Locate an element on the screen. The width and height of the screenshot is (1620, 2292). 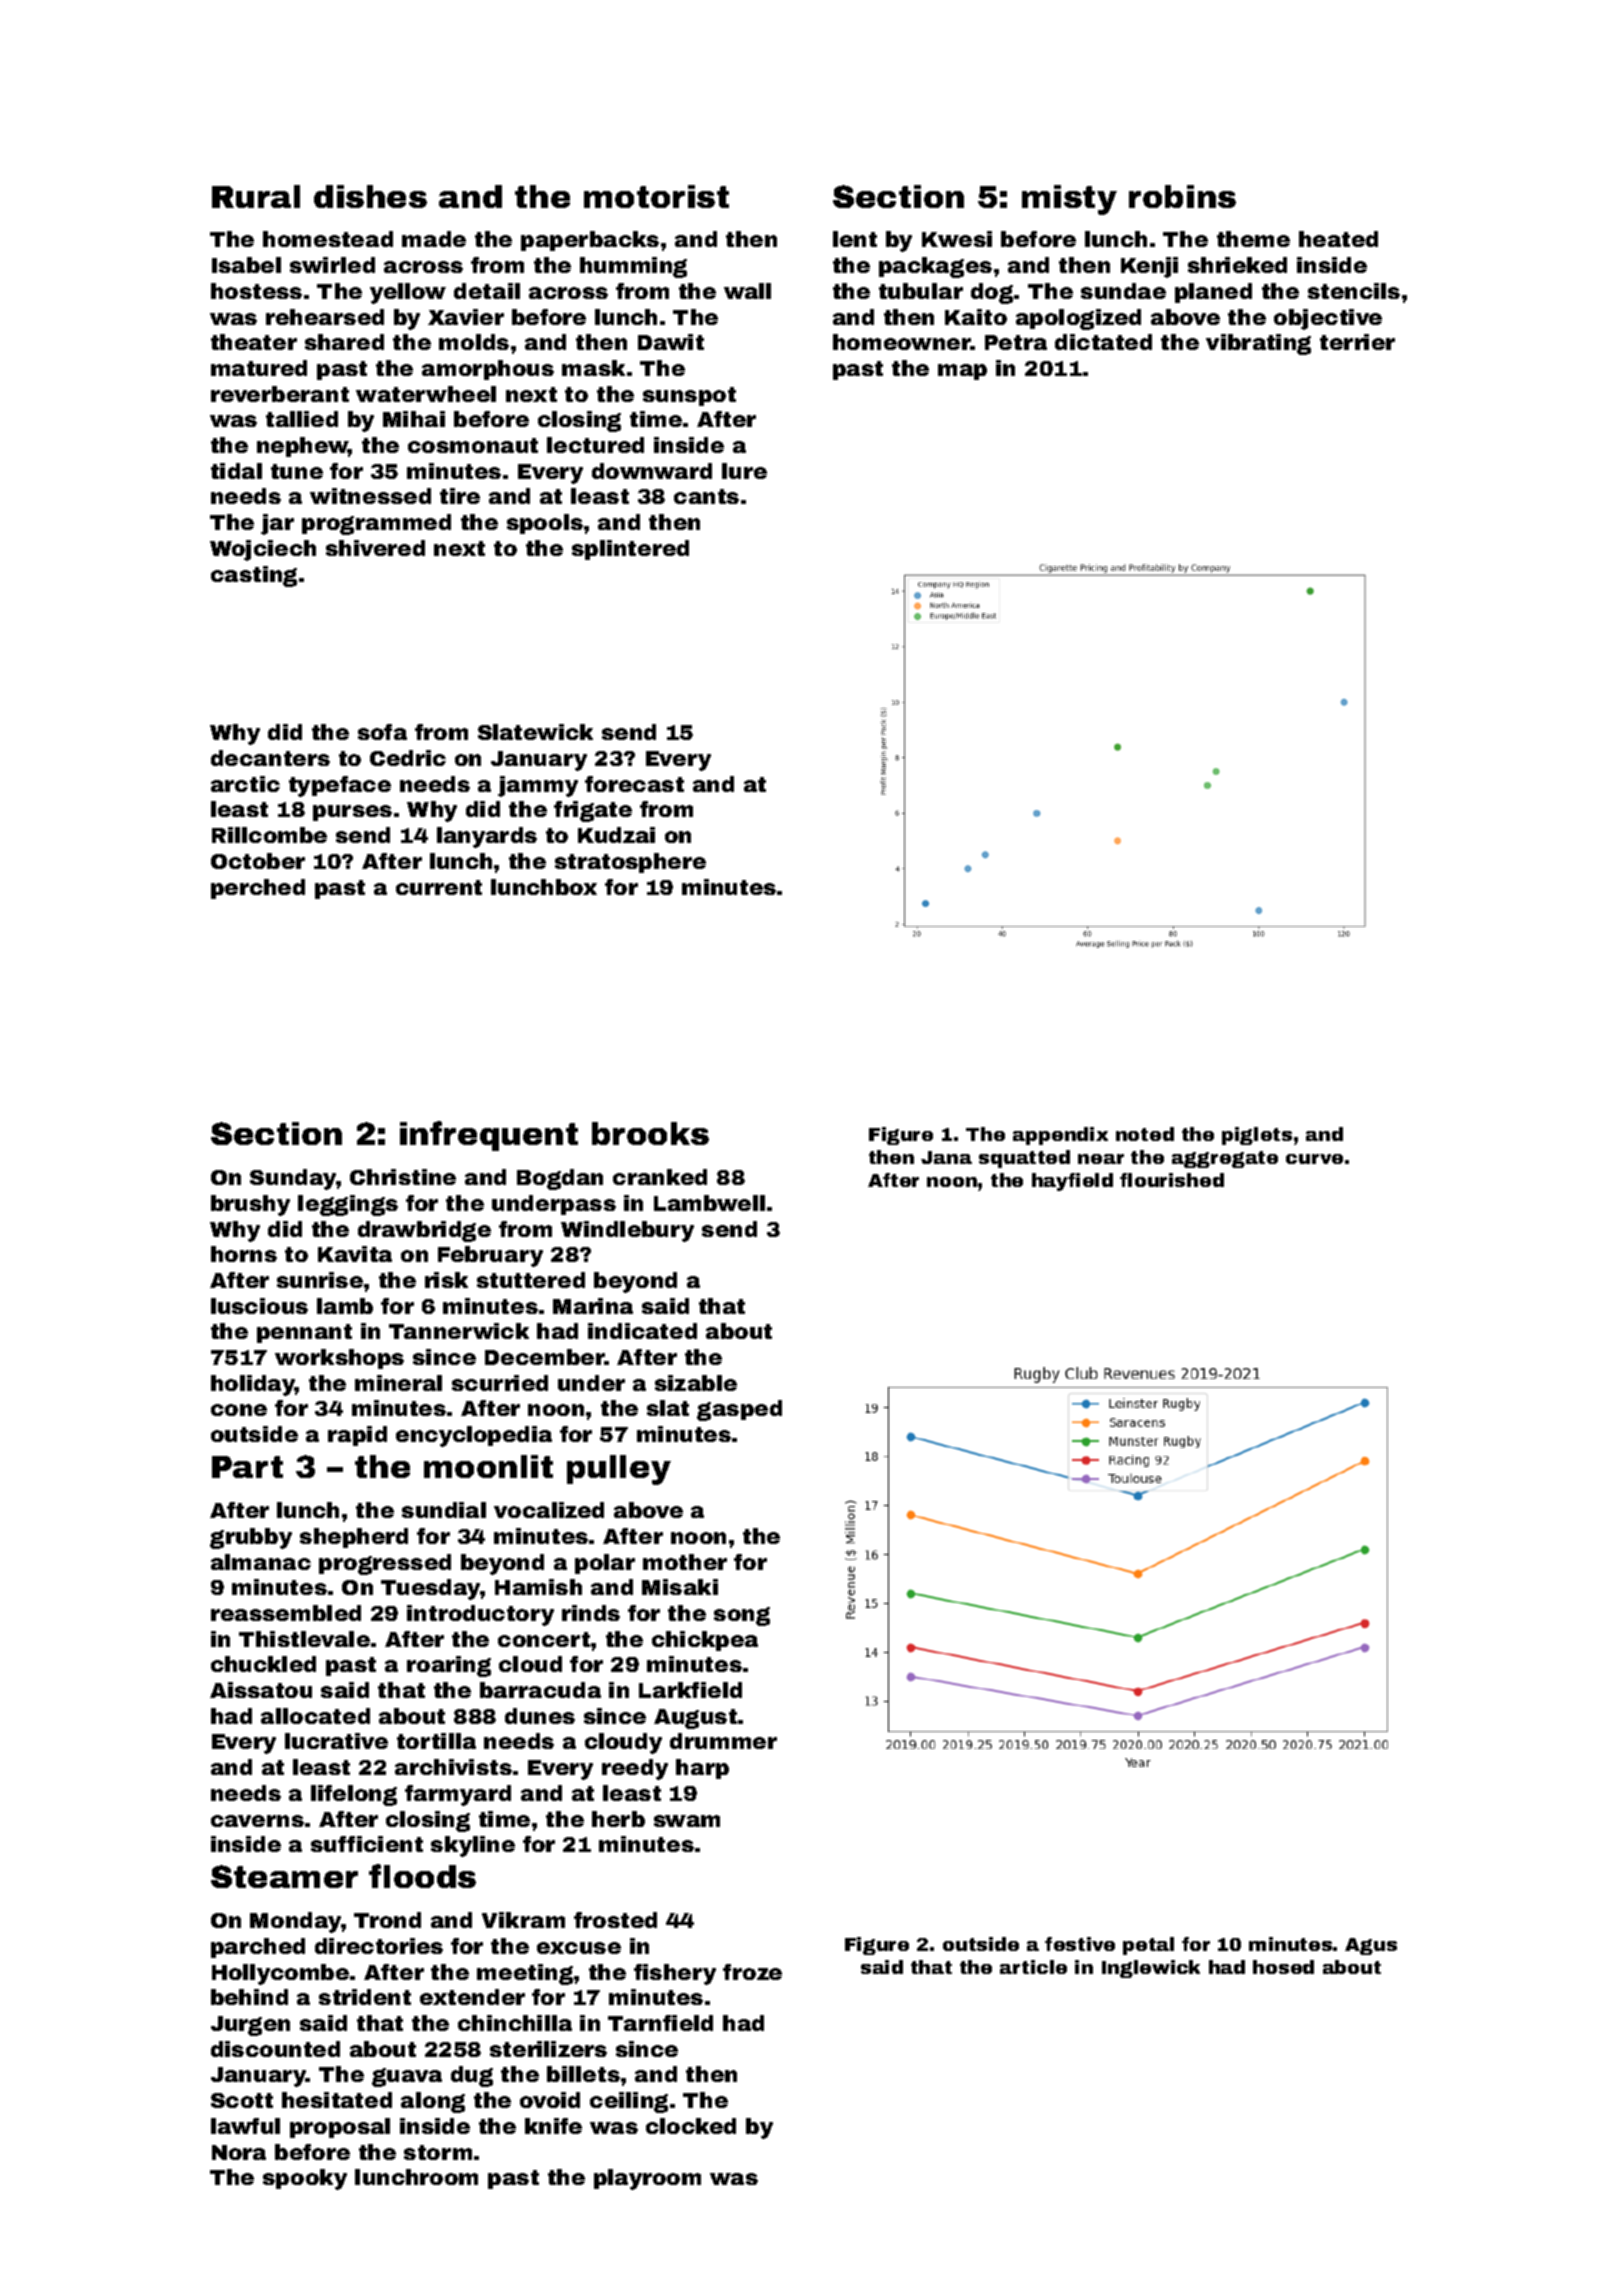
lent is located at coordinates (855, 239).
